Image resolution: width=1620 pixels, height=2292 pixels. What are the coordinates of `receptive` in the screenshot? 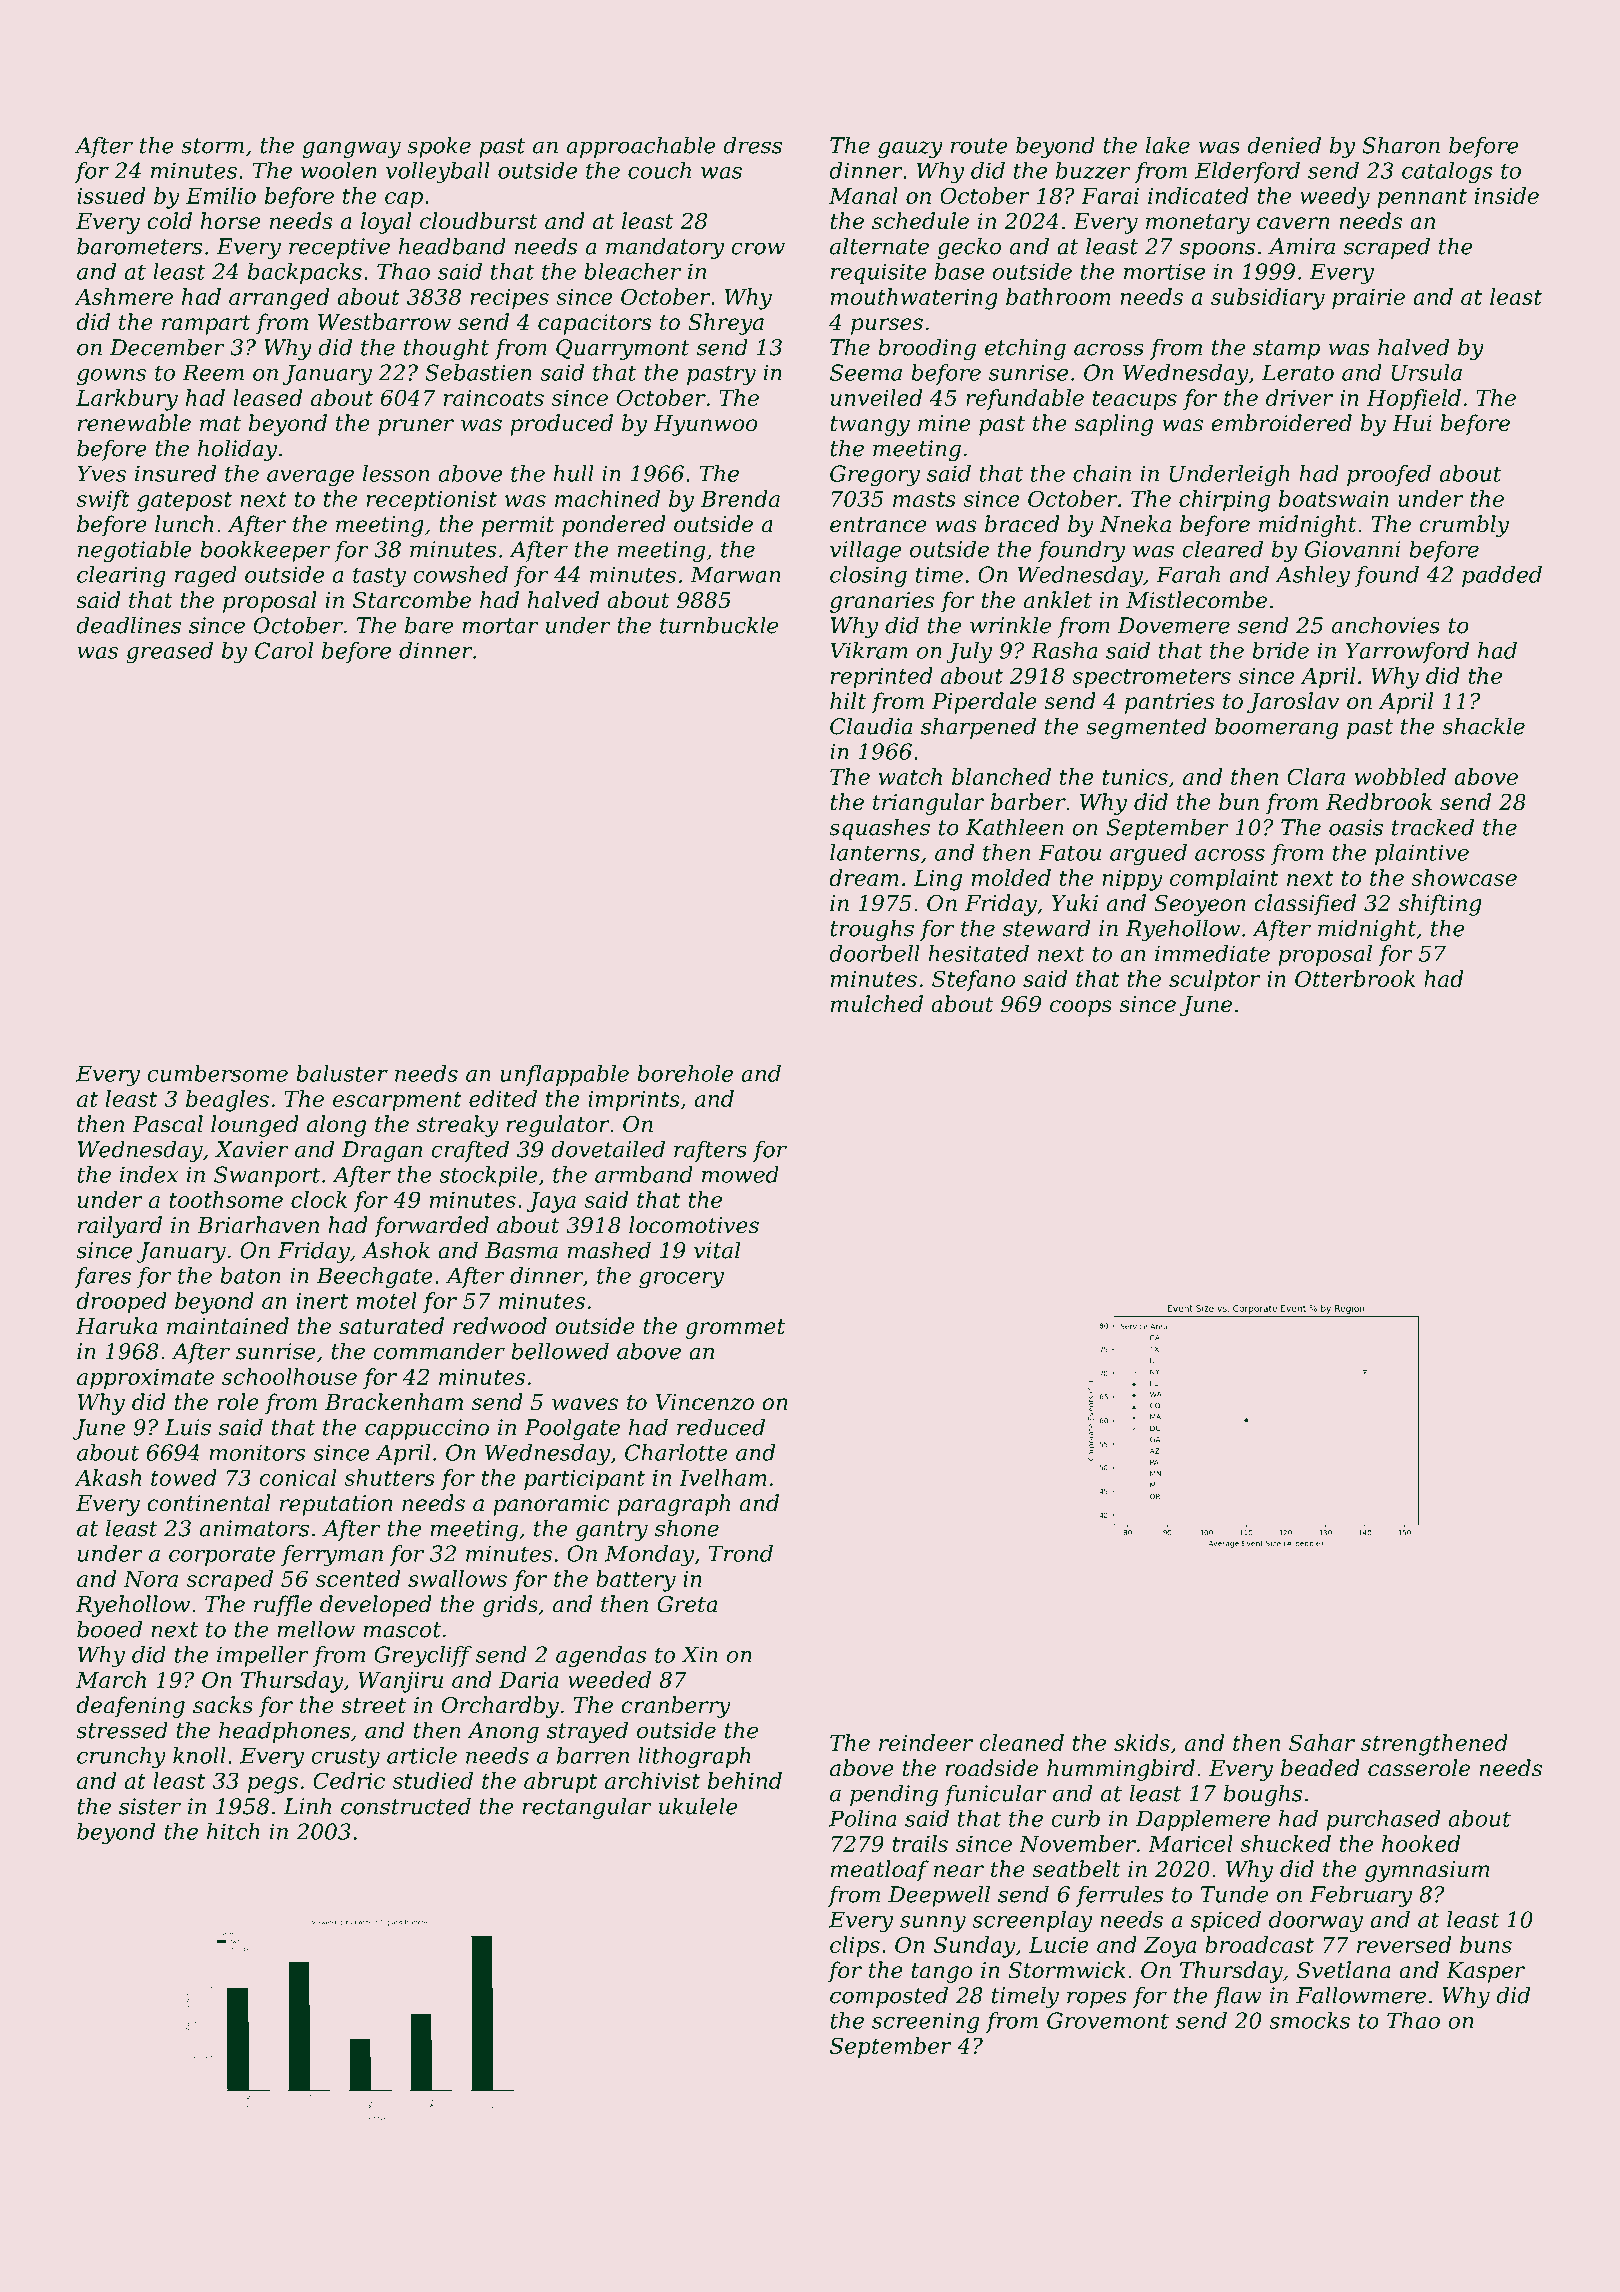 It's located at (339, 248).
